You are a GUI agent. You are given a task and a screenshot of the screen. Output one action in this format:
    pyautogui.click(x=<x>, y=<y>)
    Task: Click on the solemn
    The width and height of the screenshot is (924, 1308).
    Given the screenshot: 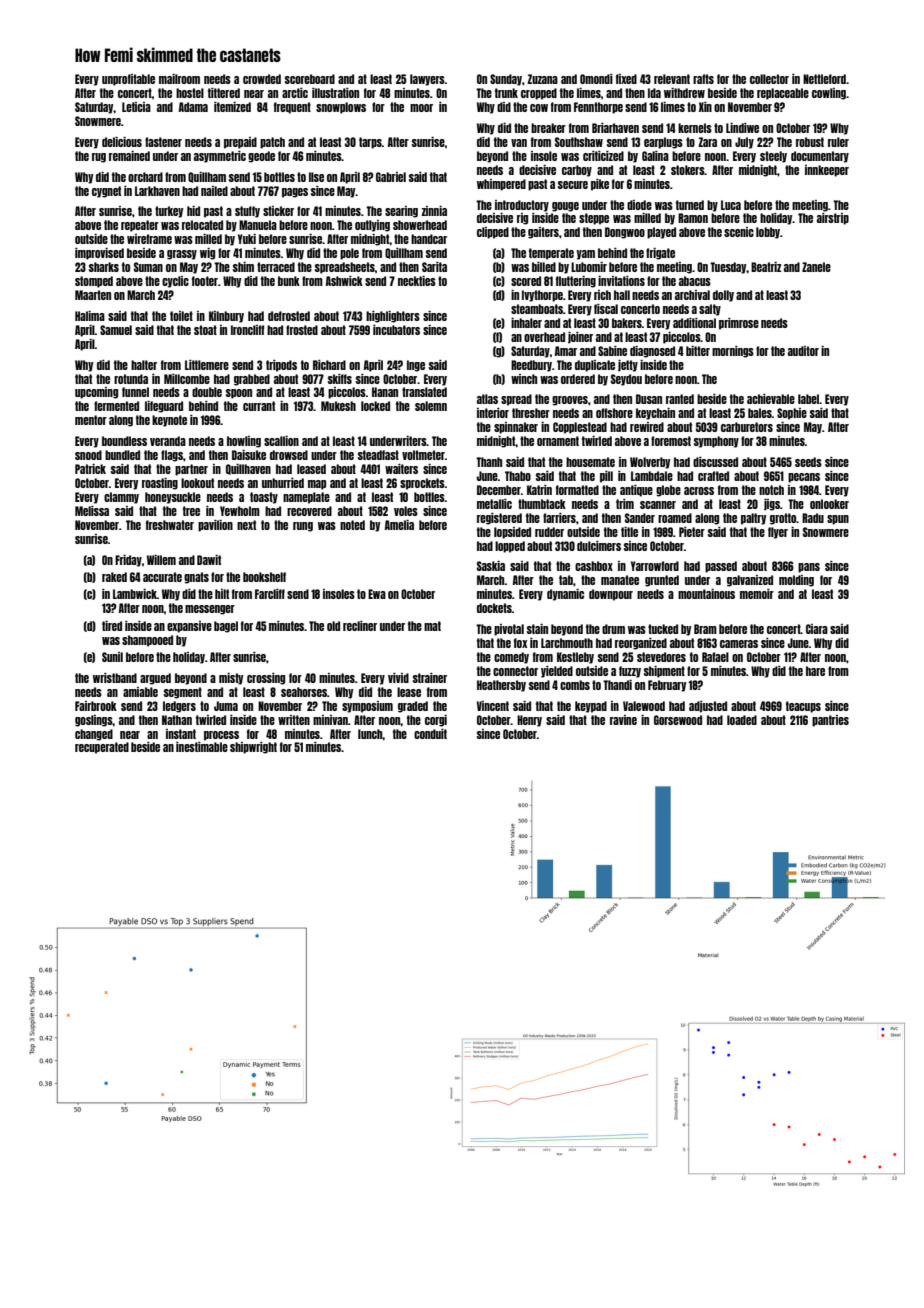 What is the action you would take?
    pyautogui.click(x=431, y=406)
